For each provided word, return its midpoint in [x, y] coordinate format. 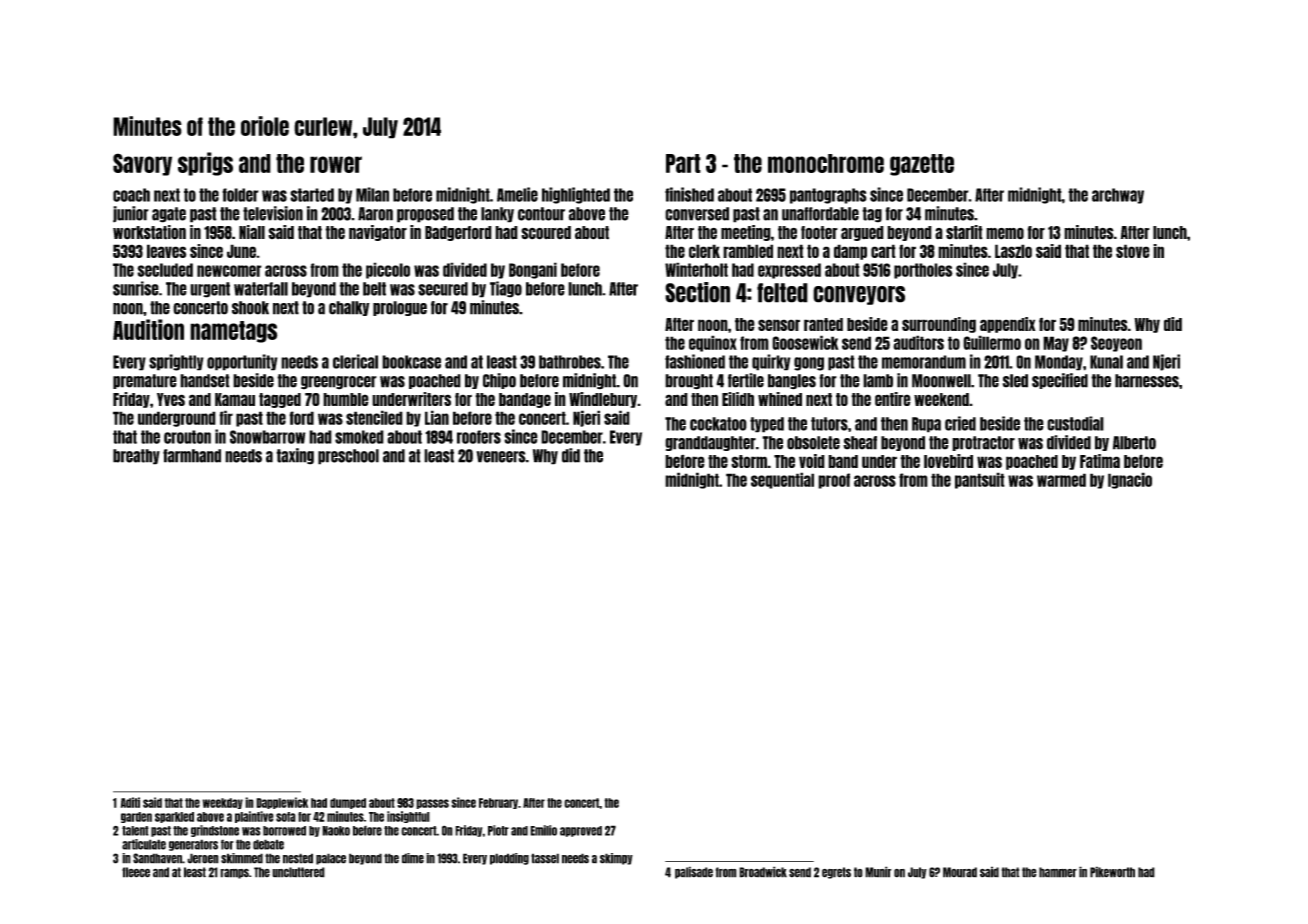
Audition [148, 329]
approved [581, 831]
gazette [922, 165]
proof [834, 481]
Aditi [130, 802]
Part [683, 163]
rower [336, 164]
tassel [545, 858]
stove [1133, 251]
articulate [144, 844]
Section [697, 292]
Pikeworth [1112, 872]
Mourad [960, 872]
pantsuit [980, 480]
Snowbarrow [268, 437]
